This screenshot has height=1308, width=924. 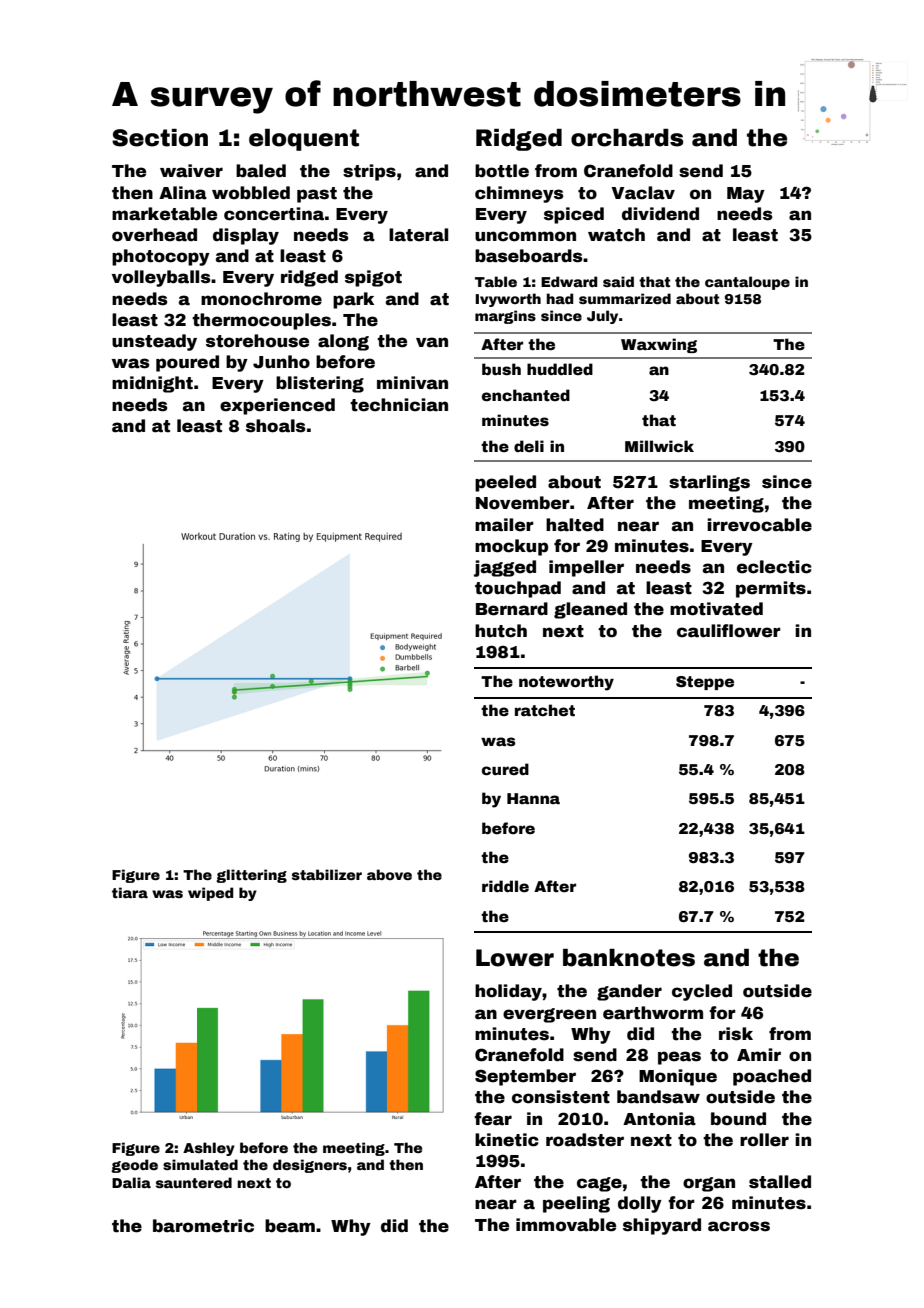 What do you see at coordinates (304, 140) in the screenshot?
I see `eloquent` at bounding box center [304, 140].
